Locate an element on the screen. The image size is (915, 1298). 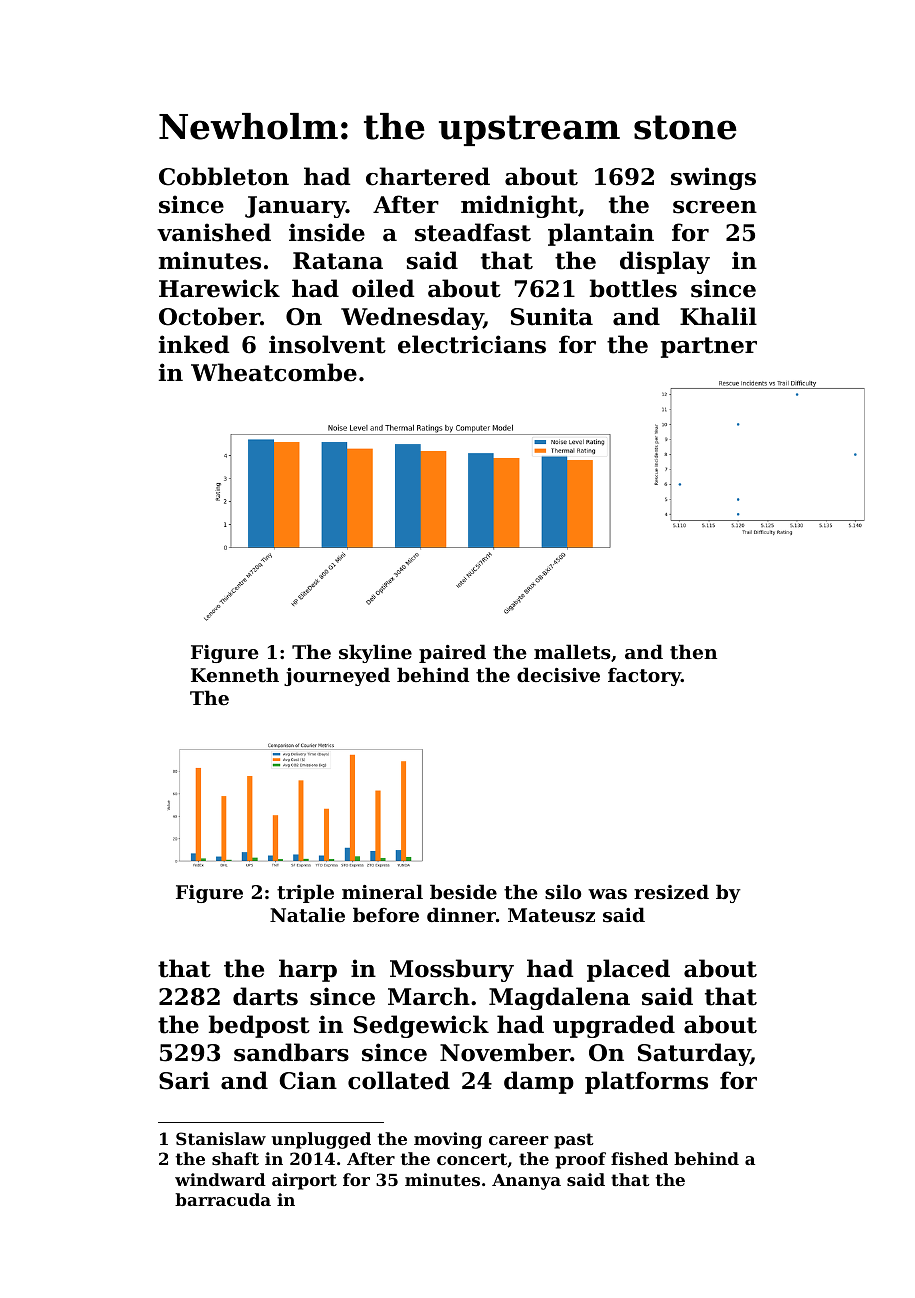
paired is located at coordinates (452, 653).
